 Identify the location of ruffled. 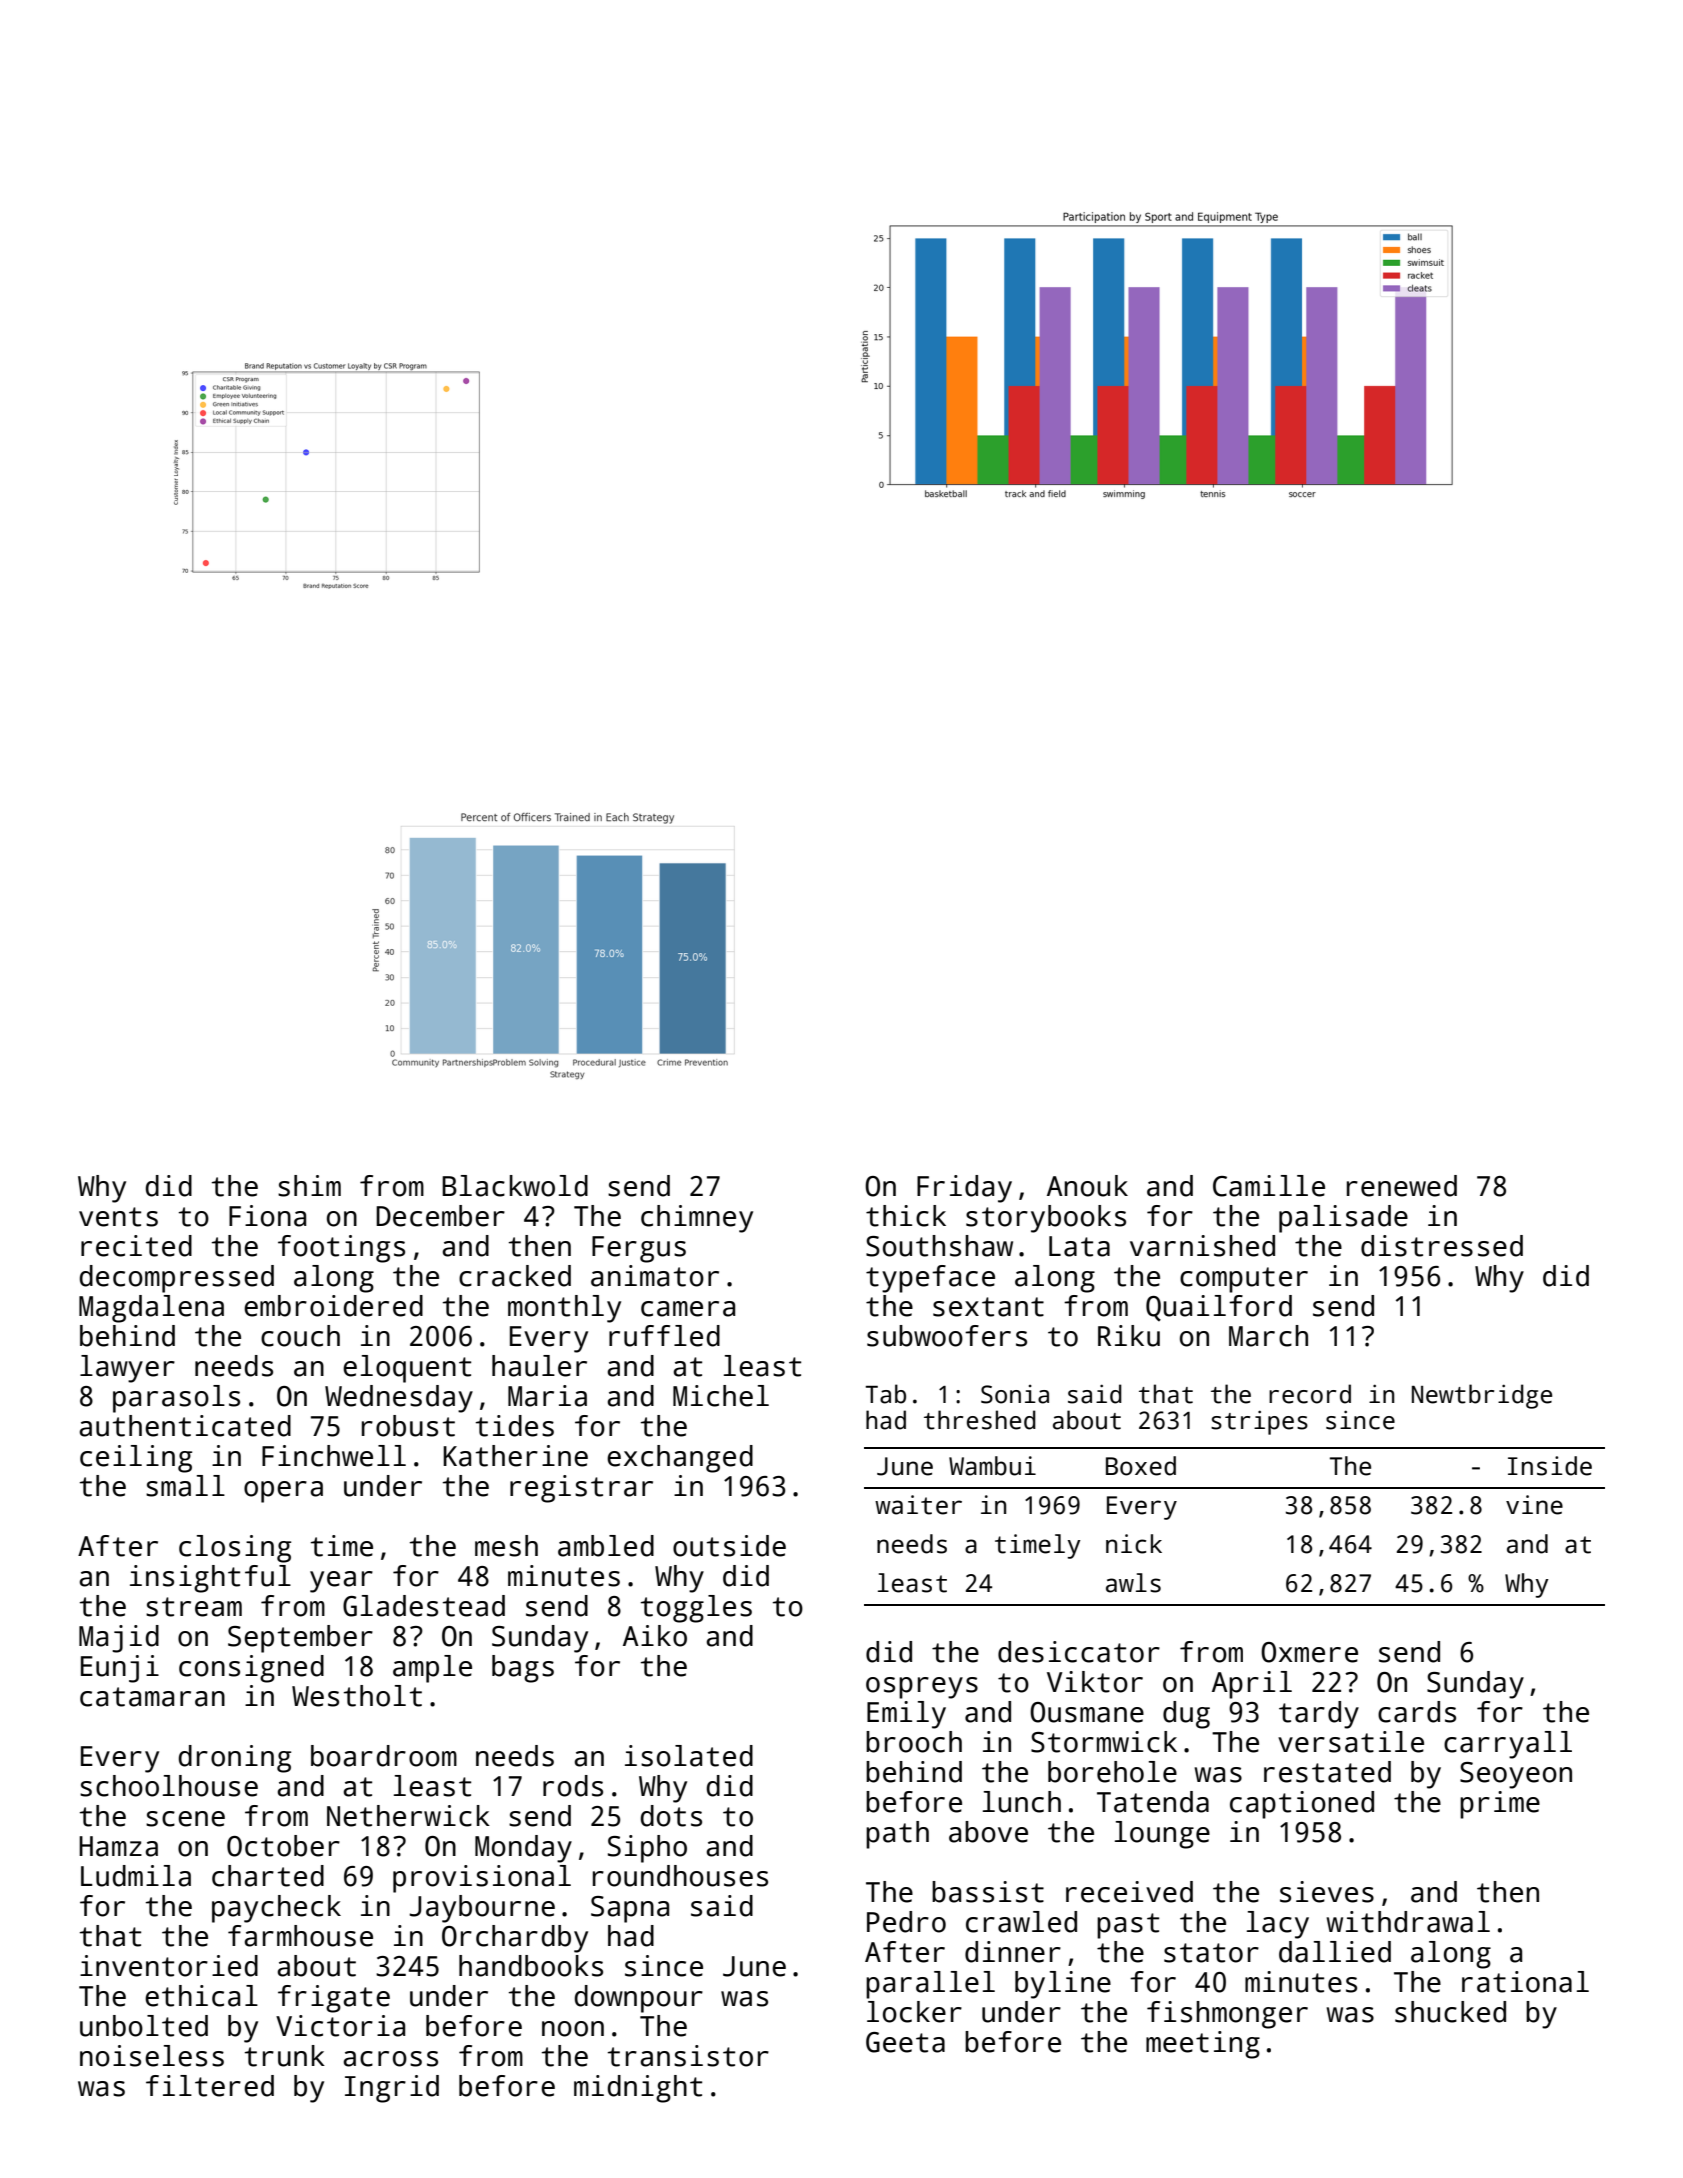
(664, 1336).
